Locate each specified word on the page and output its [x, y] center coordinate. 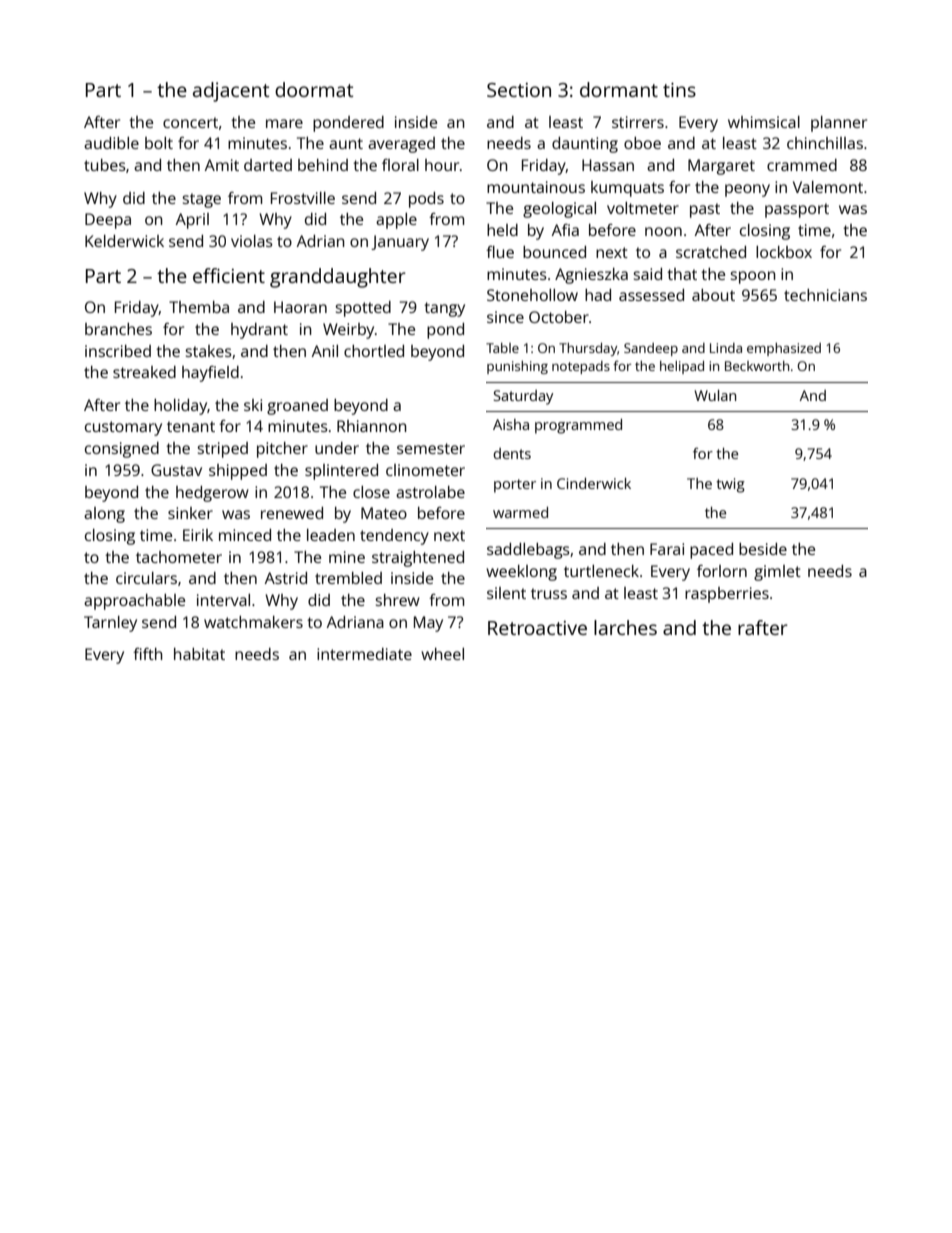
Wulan [715, 395]
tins [679, 90]
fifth [148, 654]
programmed [578, 426]
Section [519, 90]
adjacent [231, 92]
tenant [191, 426]
